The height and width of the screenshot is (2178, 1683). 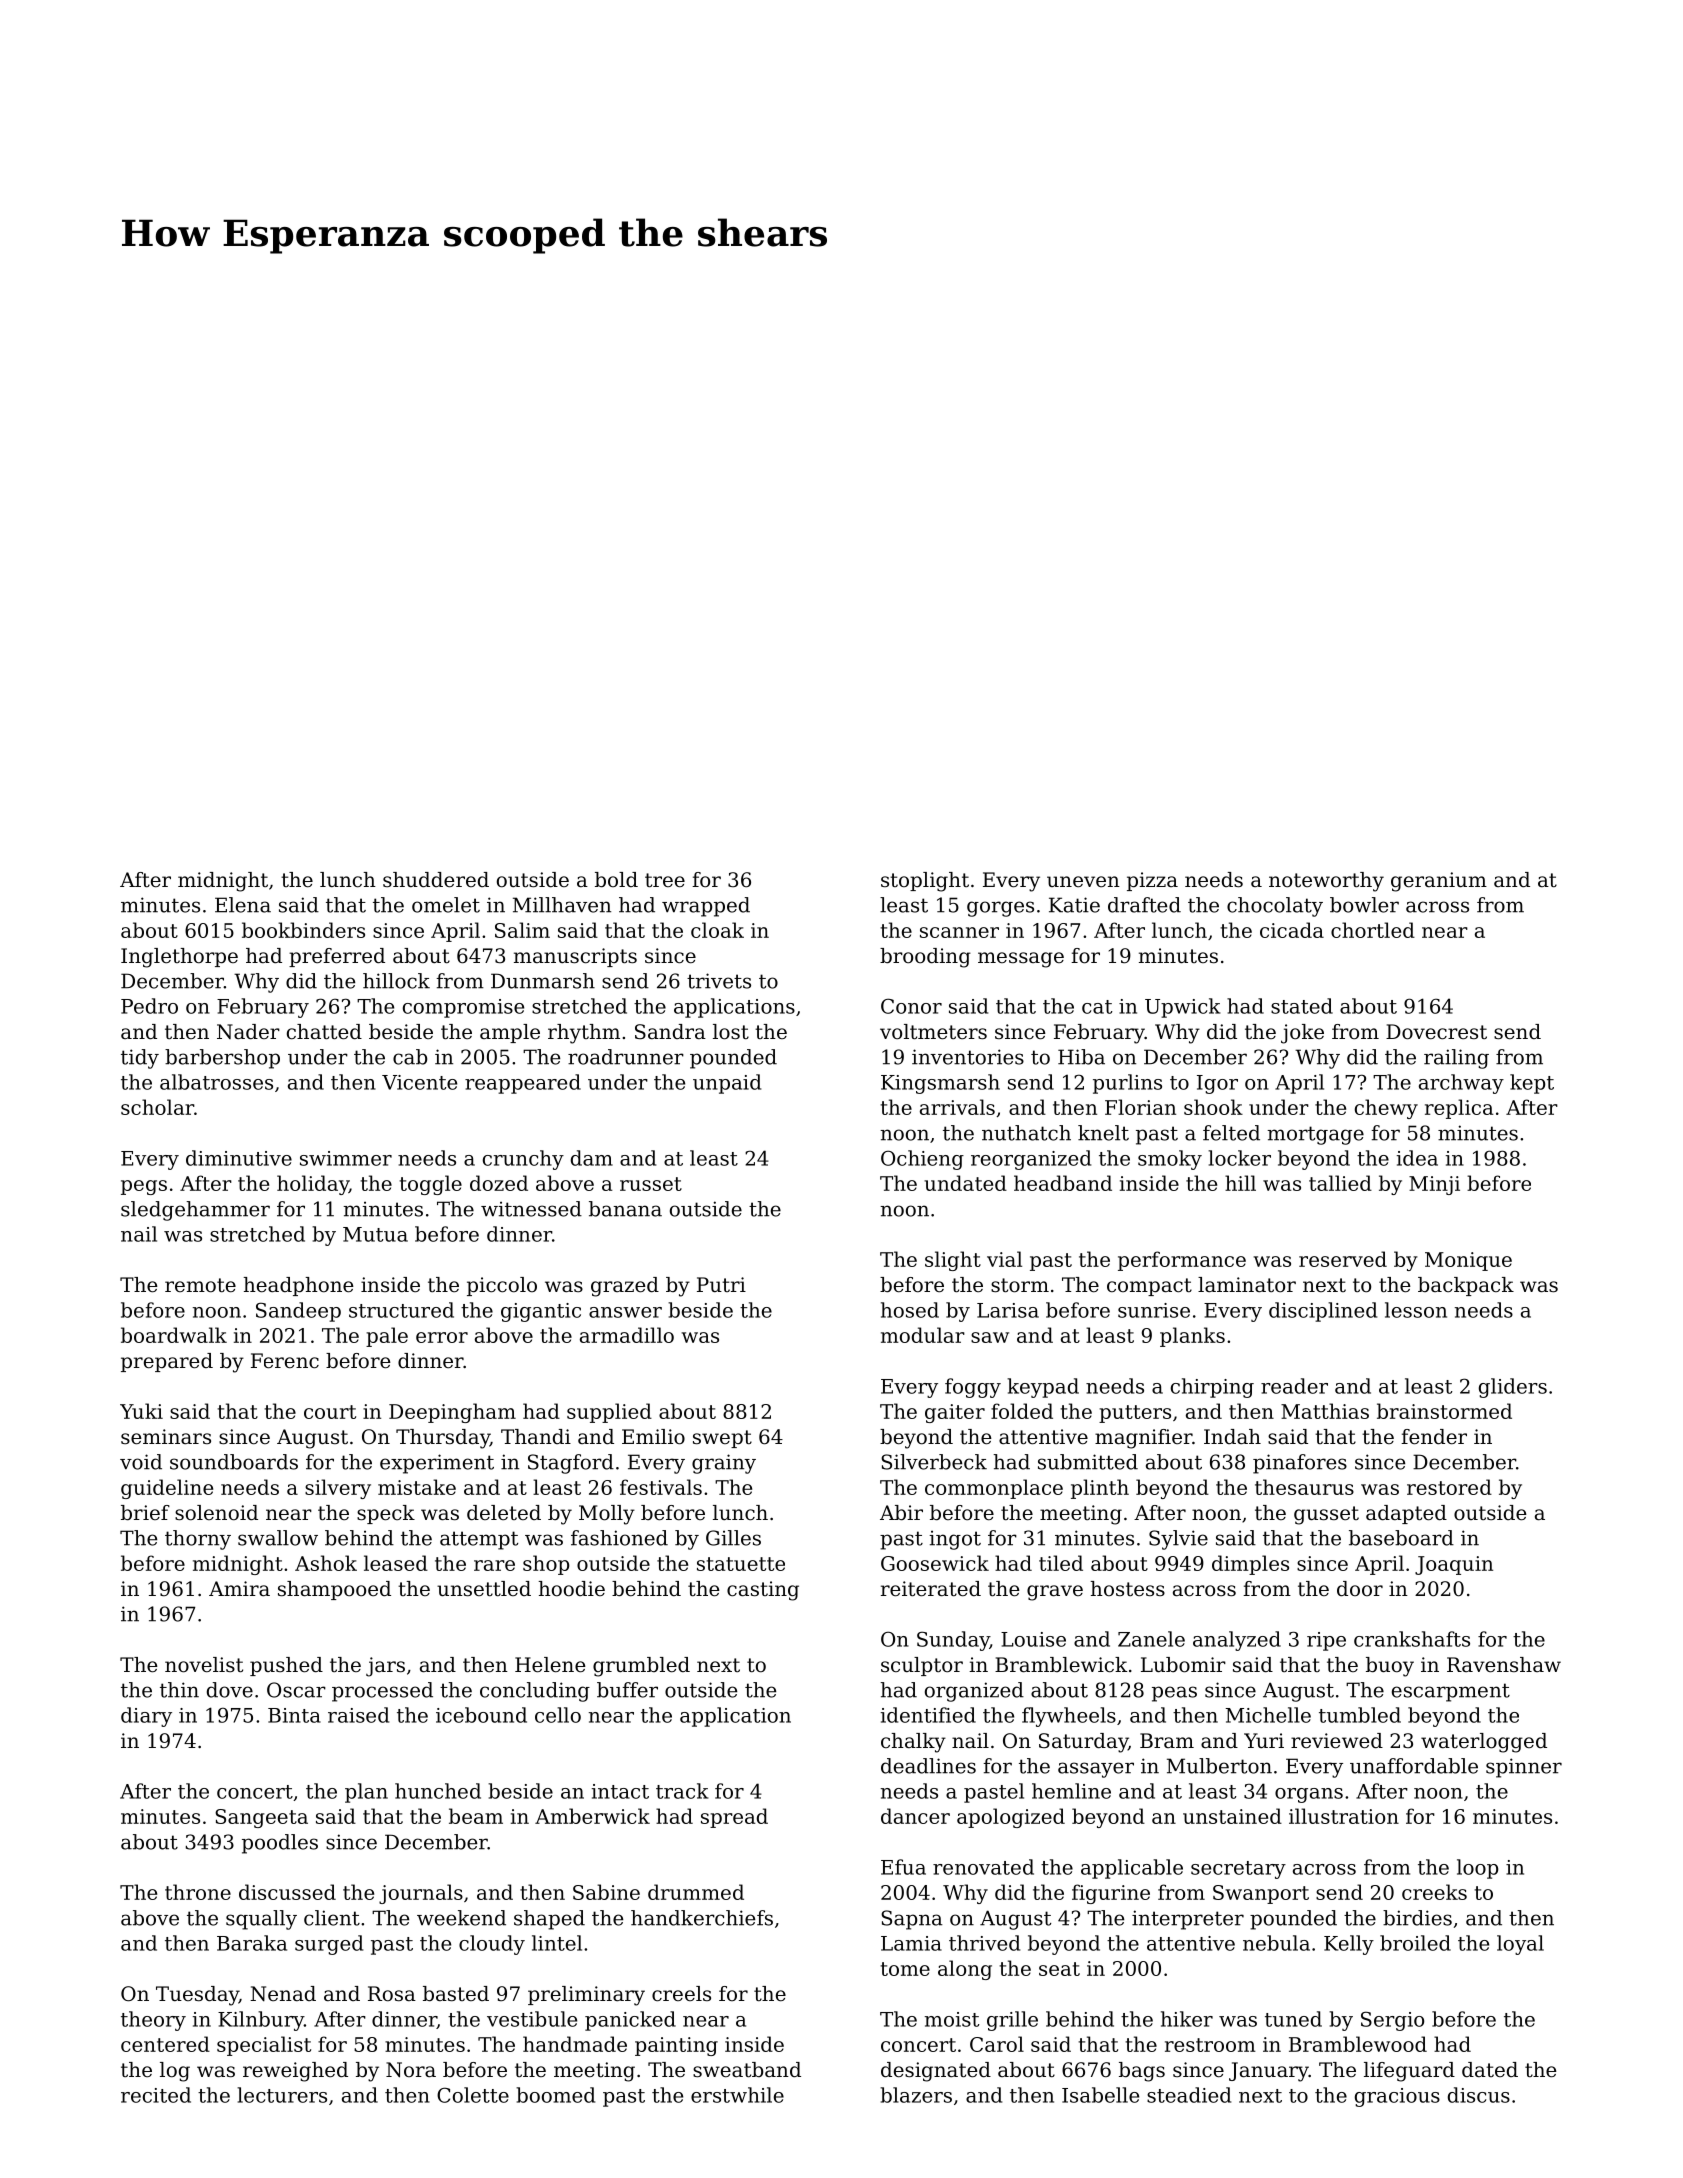 What do you see at coordinates (737, 2095) in the screenshot?
I see `erstwhile` at bounding box center [737, 2095].
